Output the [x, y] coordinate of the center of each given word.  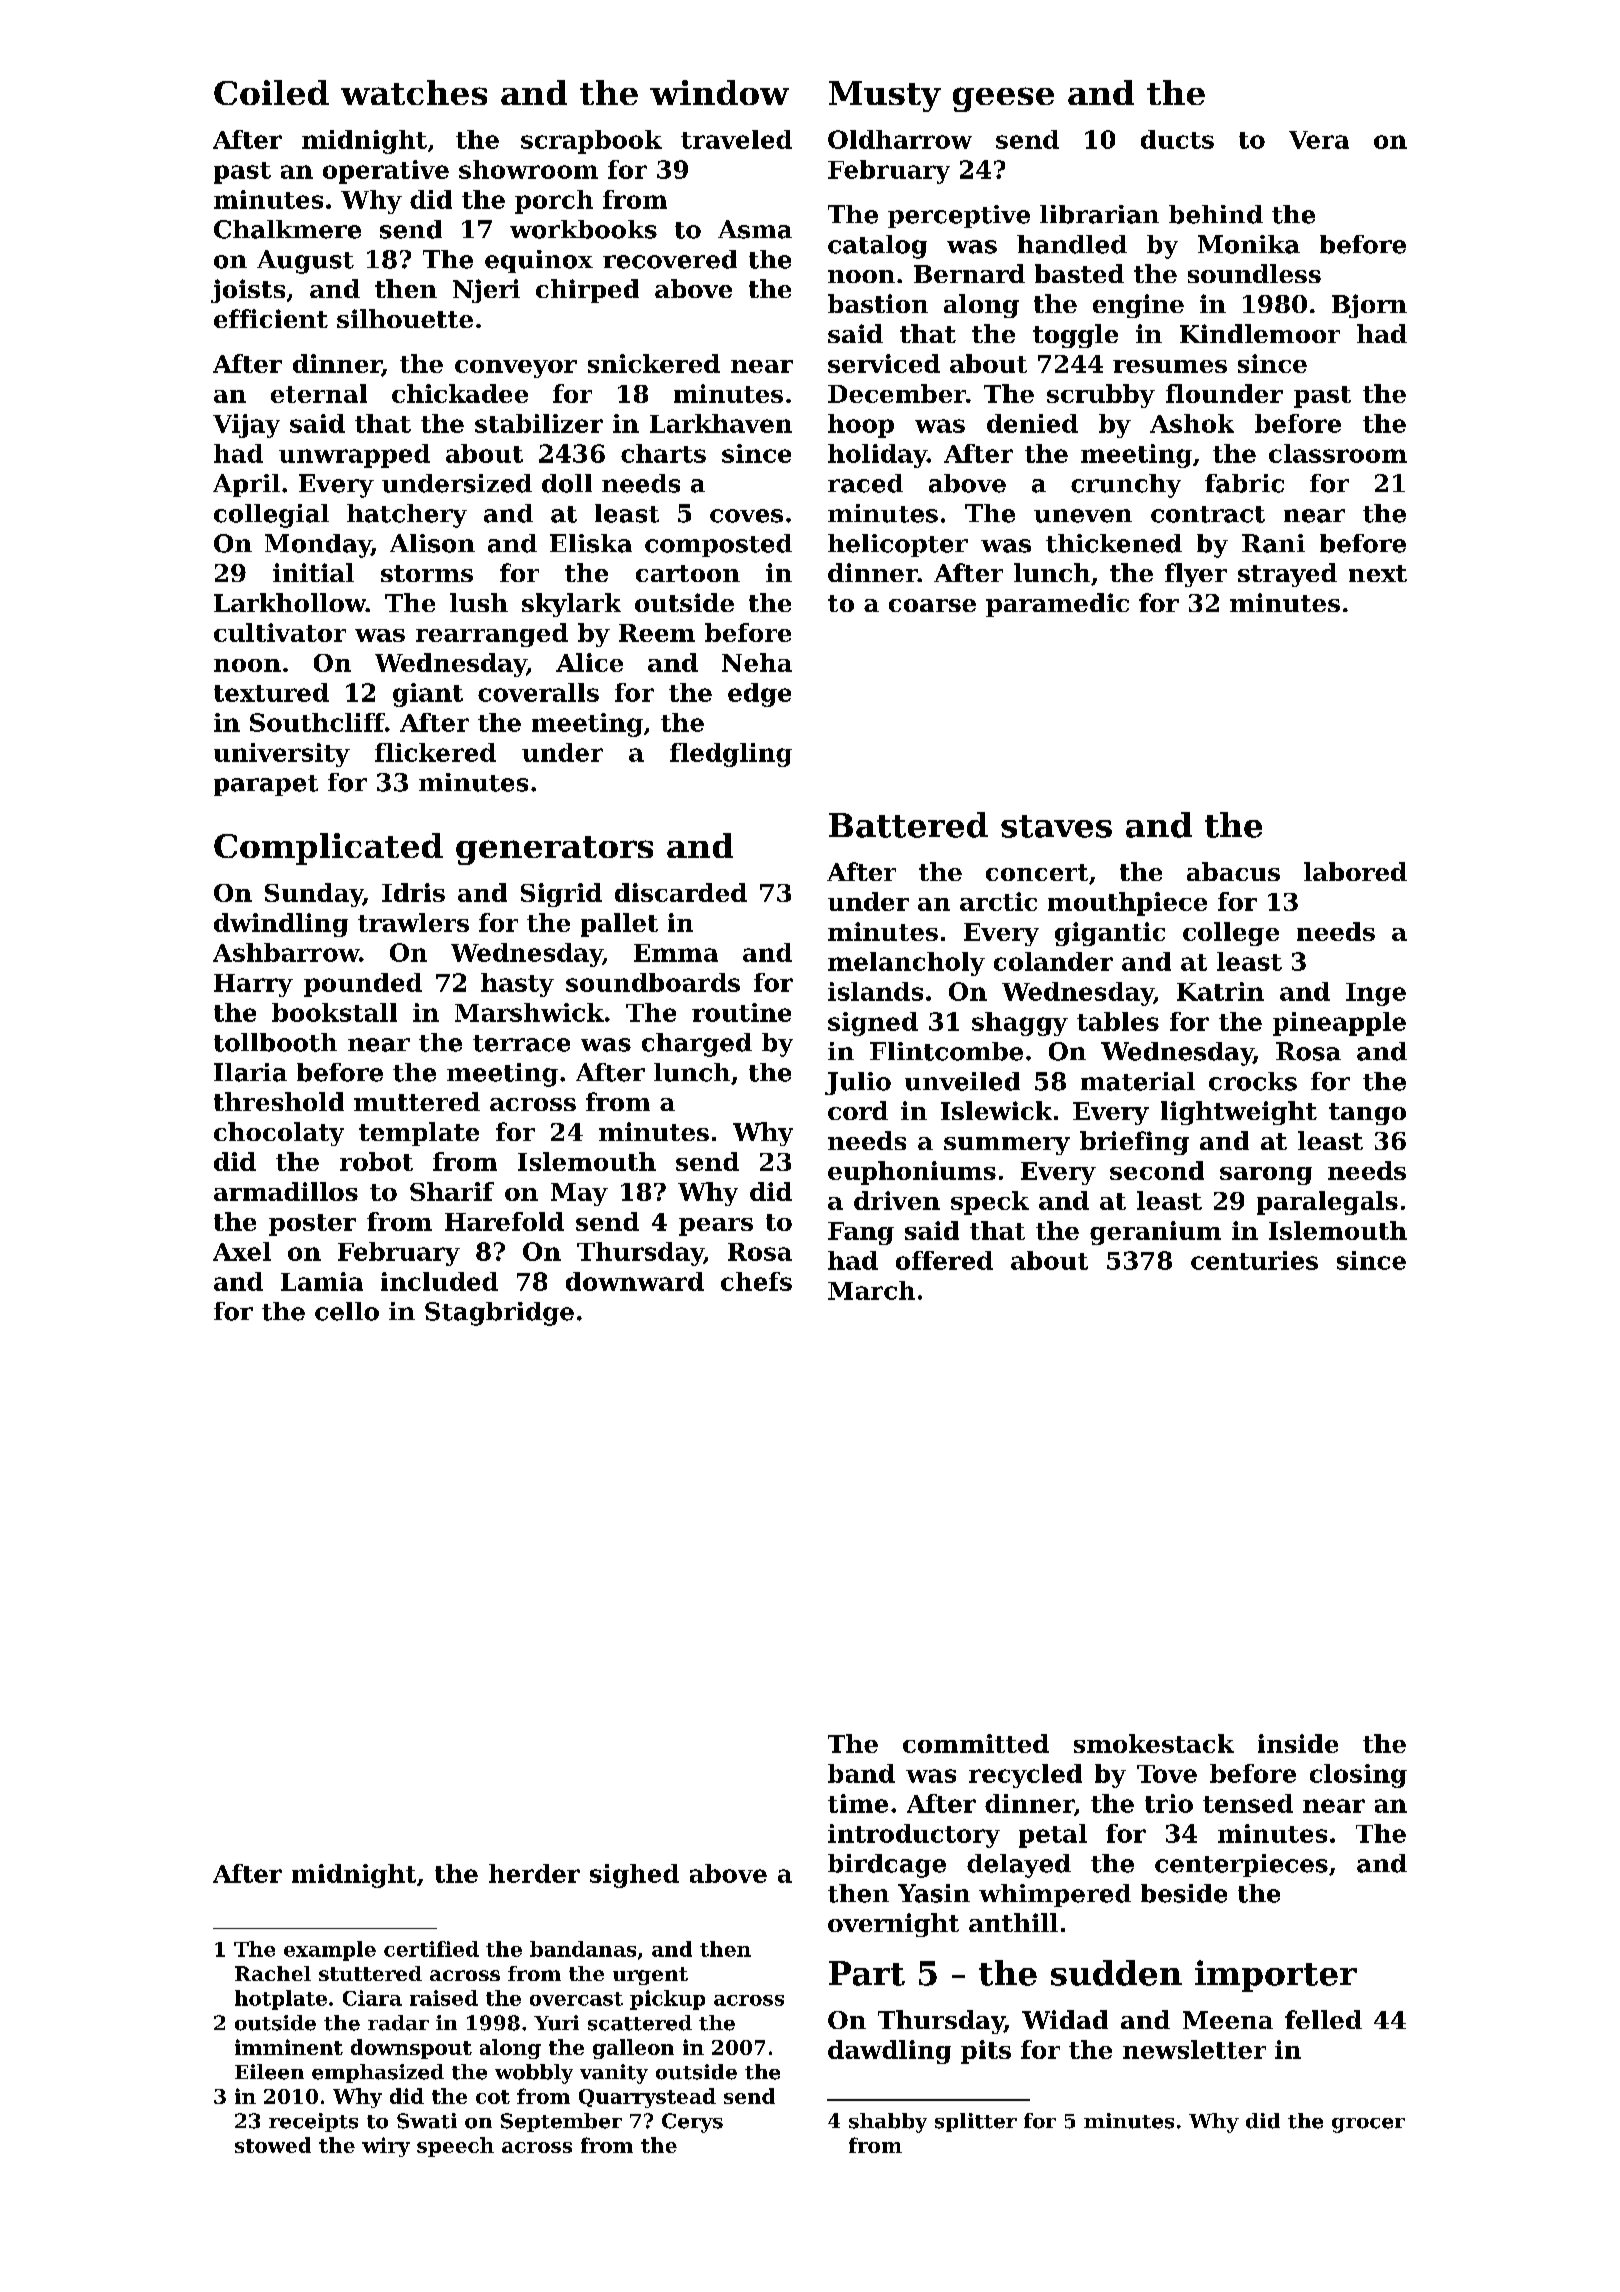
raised [444, 1998]
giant [428, 695]
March [871, 1290]
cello [347, 1311]
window [719, 92]
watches [414, 92]
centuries [1254, 1260]
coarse [932, 605]
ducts [1177, 139]
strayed [1287, 575]
